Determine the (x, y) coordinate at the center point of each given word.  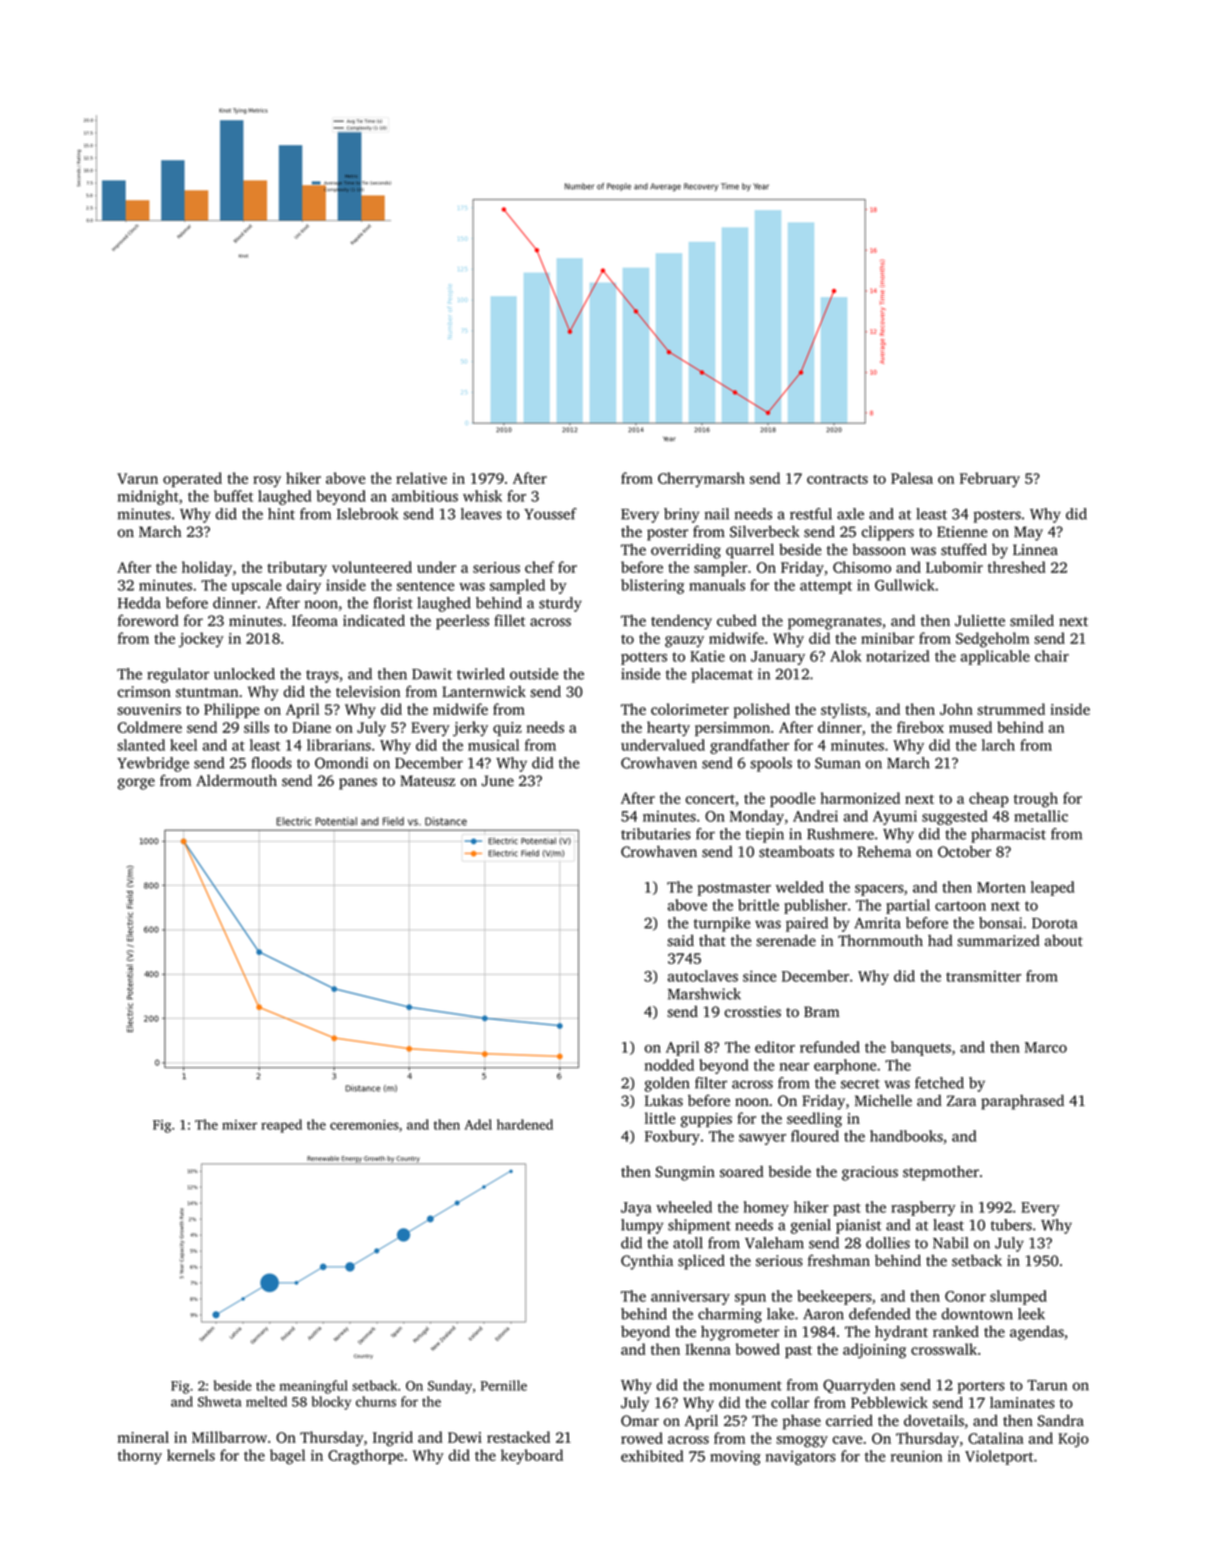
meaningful (314, 1387)
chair (1052, 656)
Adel (478, 1124)
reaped (281, 1126)
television (368, 691)
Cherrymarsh (701, 479)
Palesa (912, 478)
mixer (239, 1125)
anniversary (690, 1298)
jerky (470, 729)
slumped (1018, 1297)
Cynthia (647, 1262)
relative (421, 478)
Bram (821, 1011)
